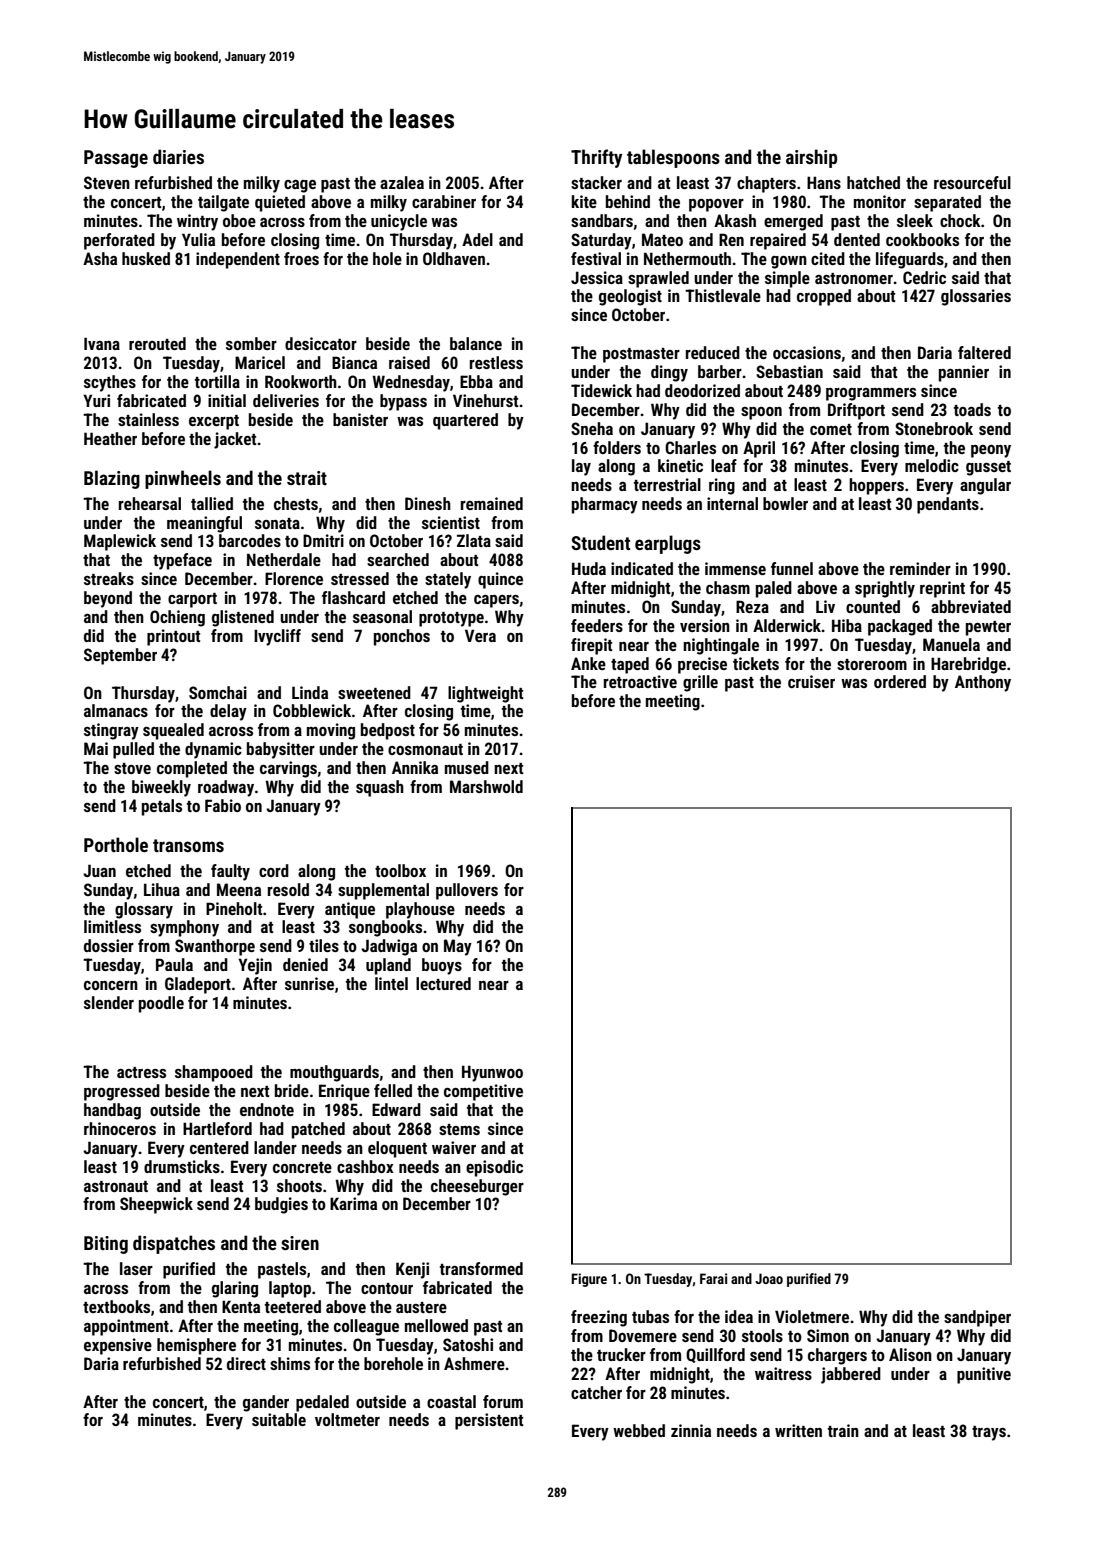 The width and height of the document is (1095, 1549). What do you see at coordinates (399, 222) in the document?
I see `unicycle` at bounding box center [399, 222].
